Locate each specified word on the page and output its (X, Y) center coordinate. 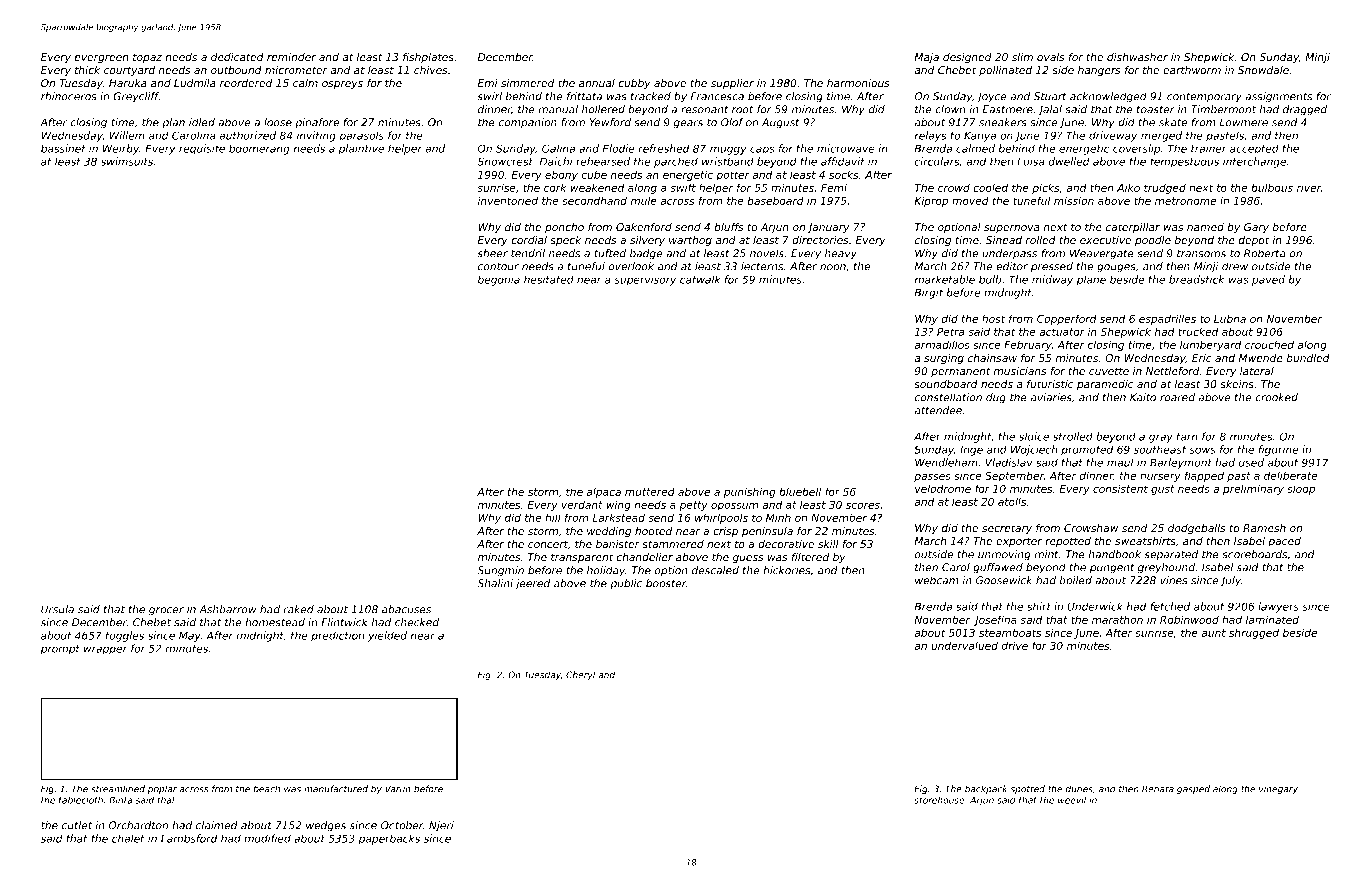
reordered (246, 83)
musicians (1020, 371)
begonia (499, 280)
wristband (728, 161)
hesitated (549, 279)
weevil (1072, 800)
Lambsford (189, 838)
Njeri (441, 826)
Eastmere (1008, 109)
